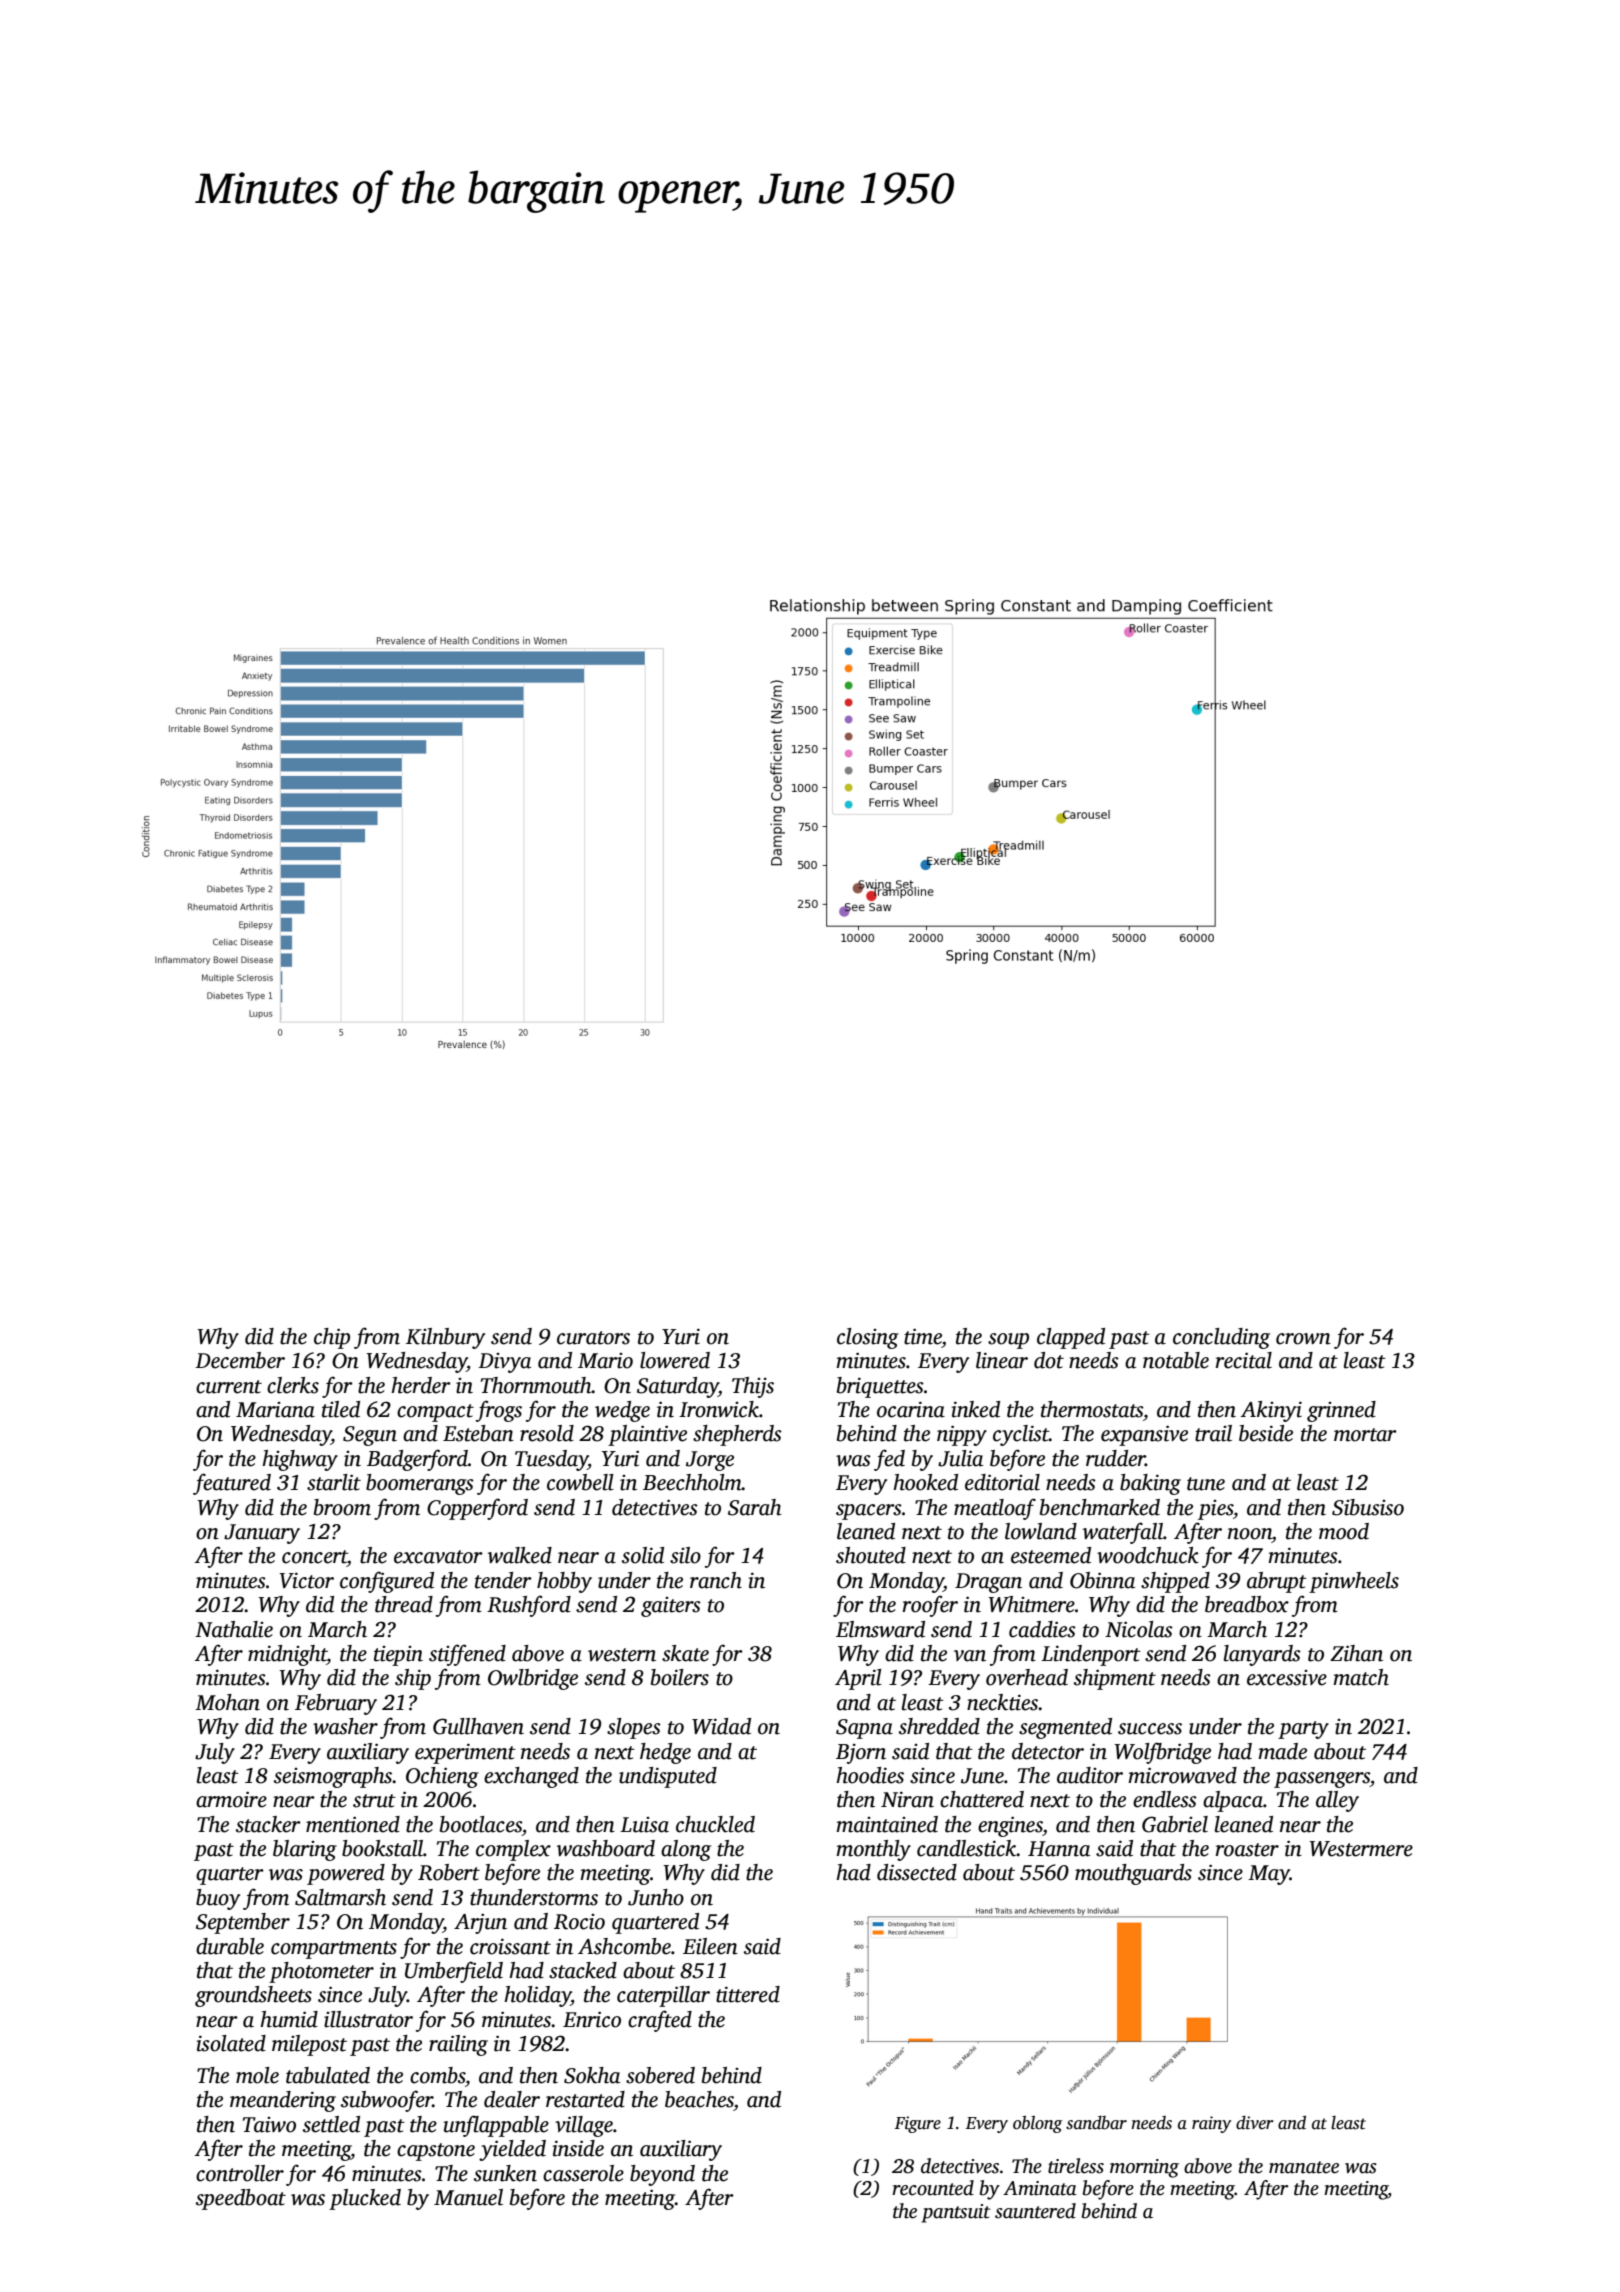 The width and height of the document is (1620, 2292). I want to click on washer, so click(345, 1726).
